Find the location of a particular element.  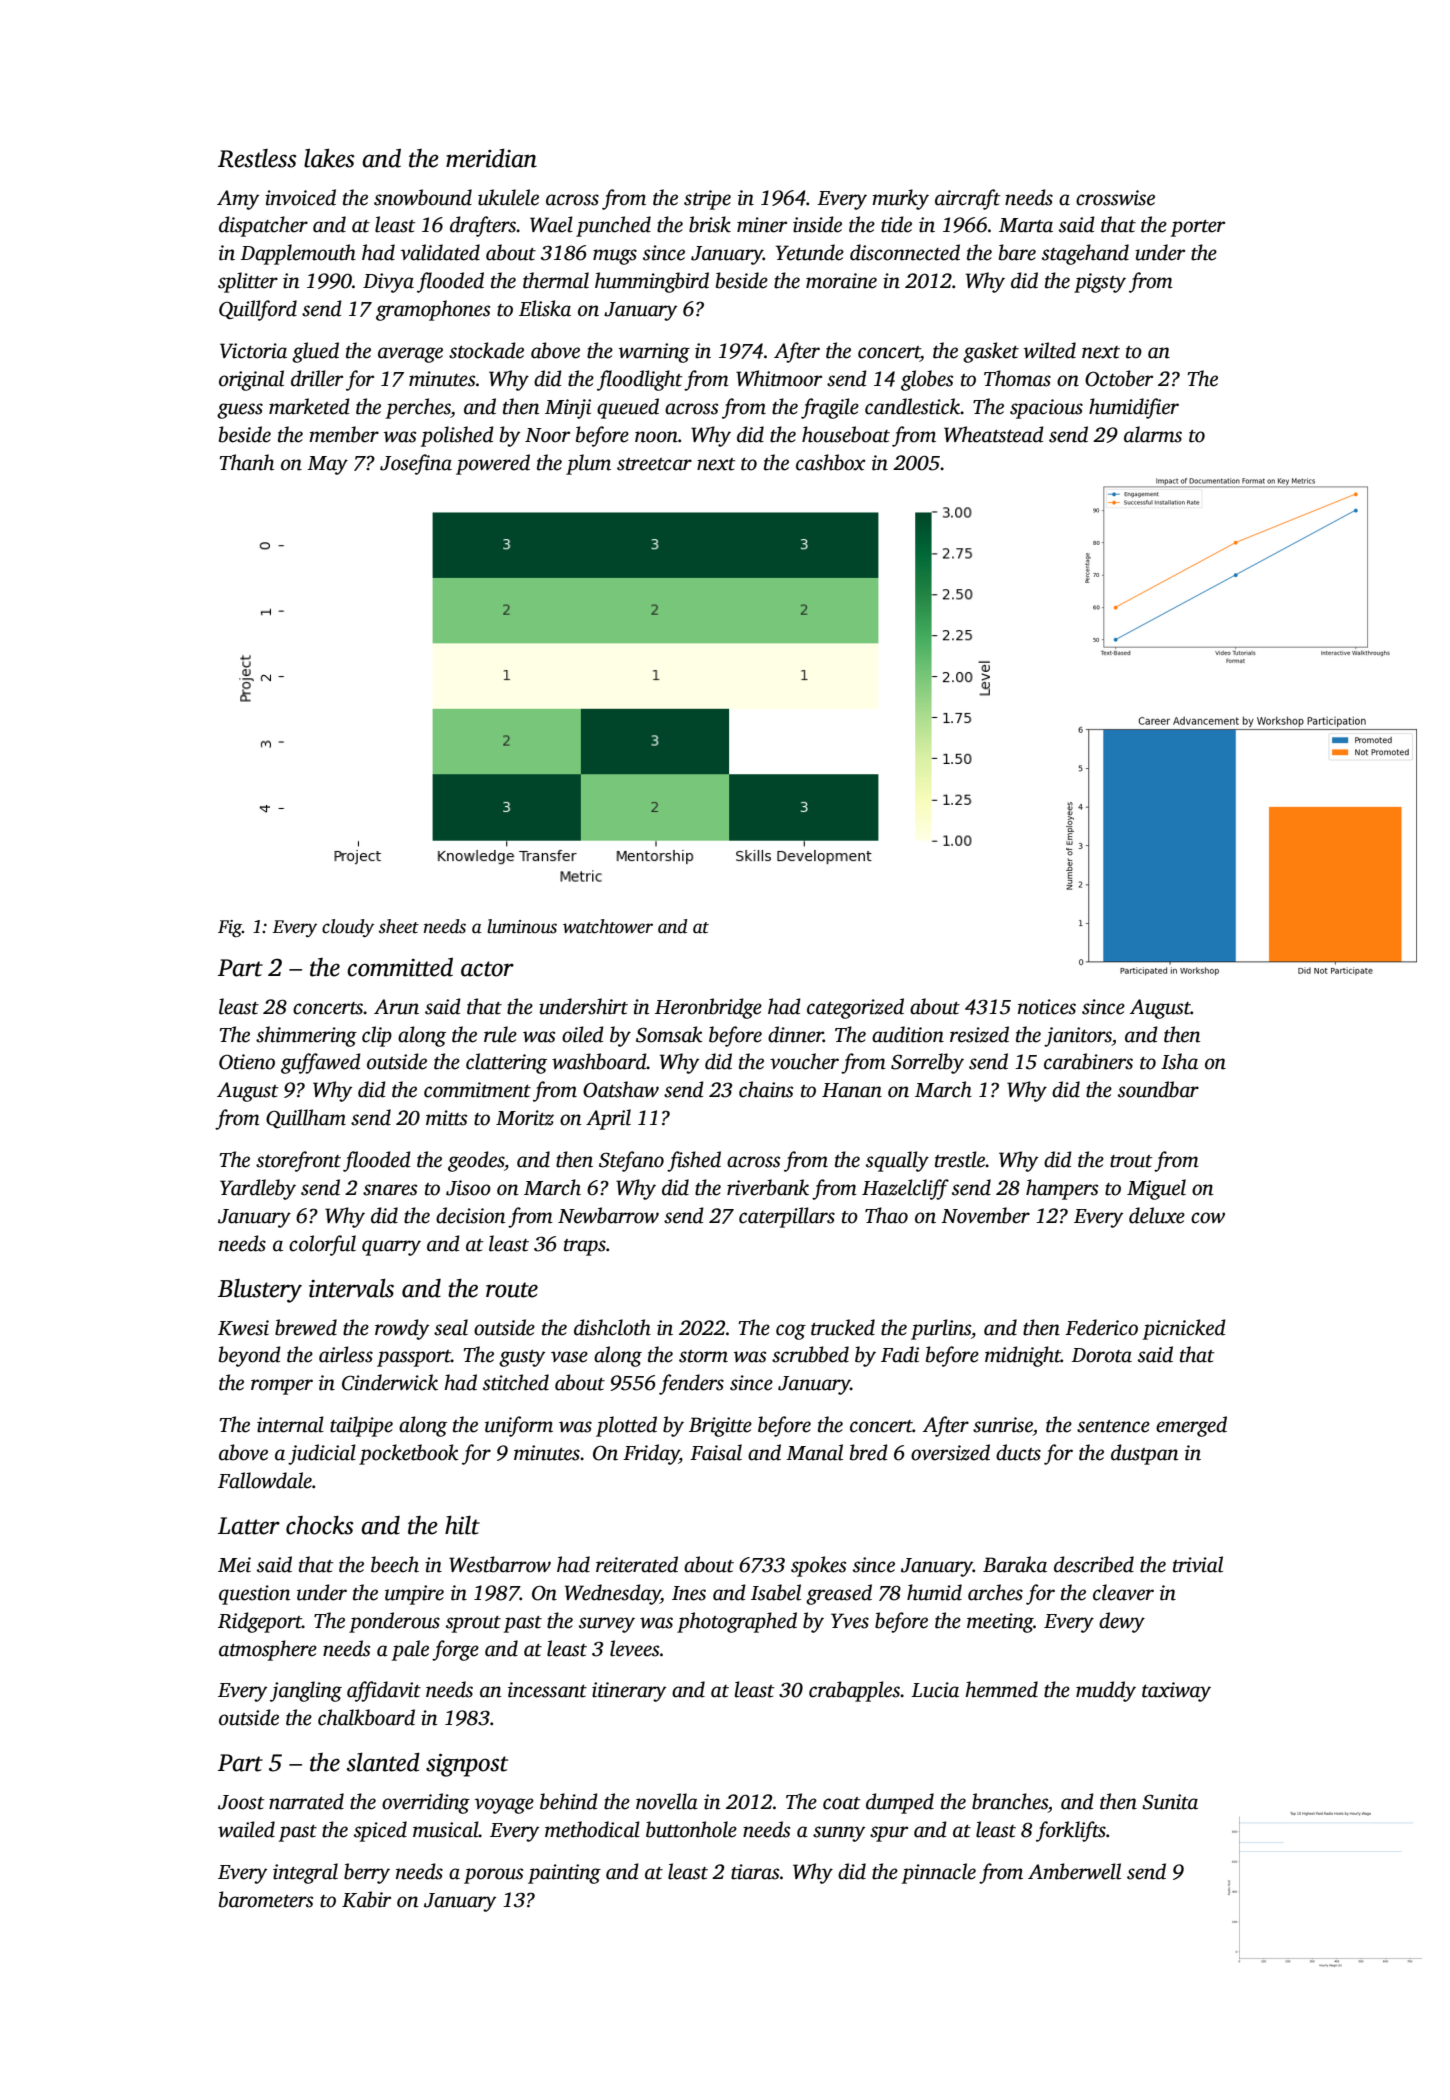

Kabir is located at coordinates (366, 1899).
